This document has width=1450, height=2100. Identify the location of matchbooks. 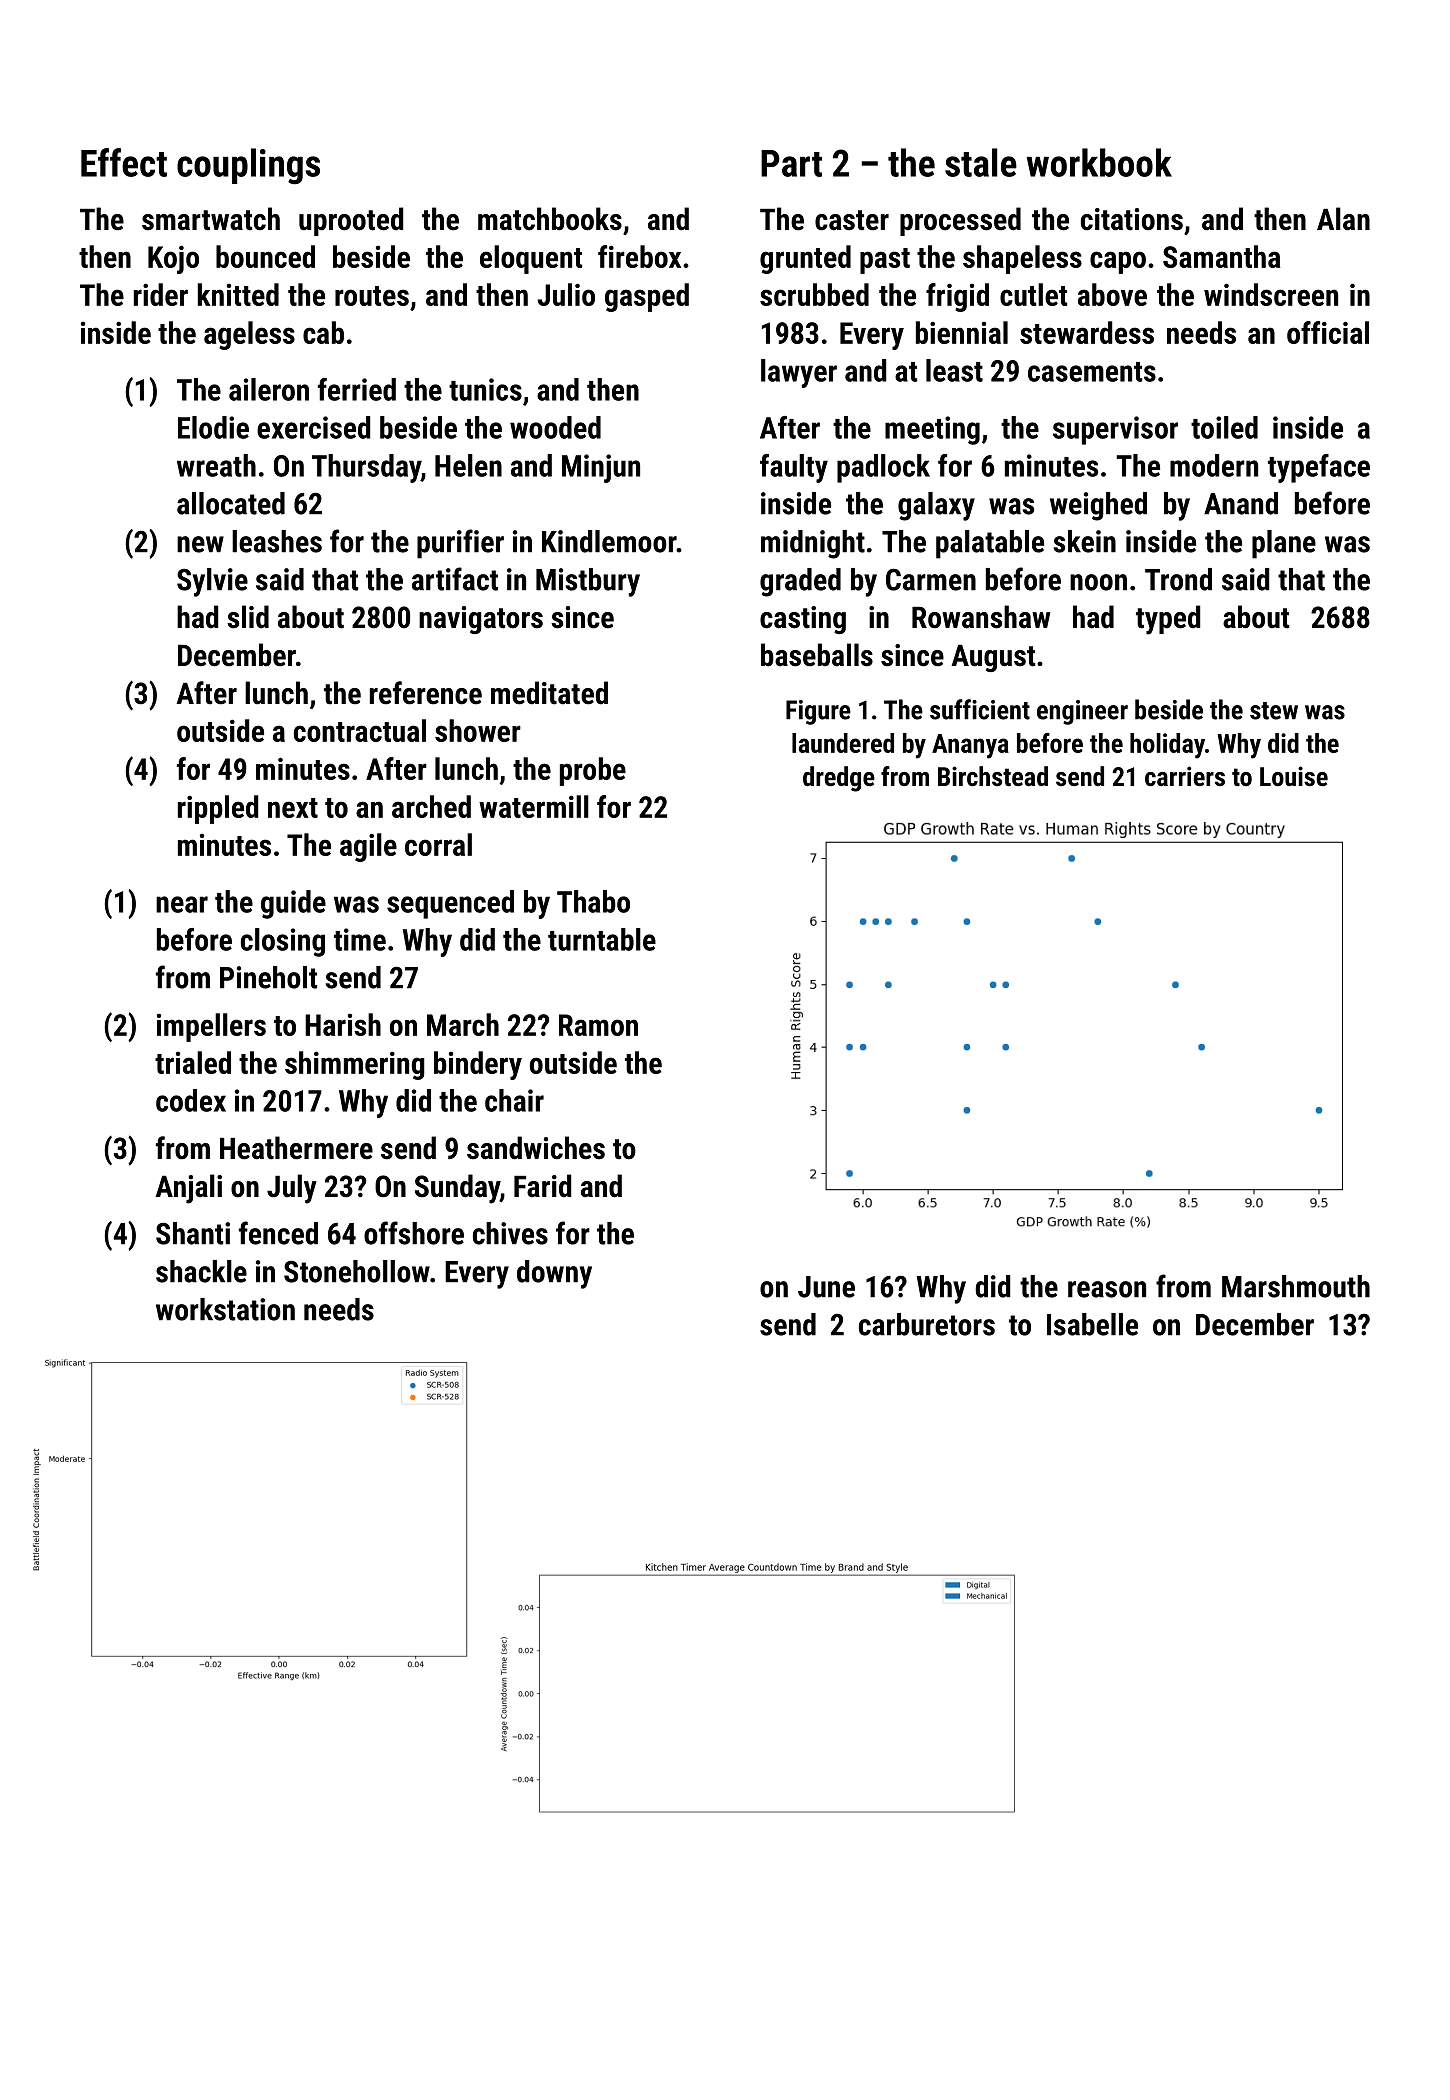
(550, 219).
